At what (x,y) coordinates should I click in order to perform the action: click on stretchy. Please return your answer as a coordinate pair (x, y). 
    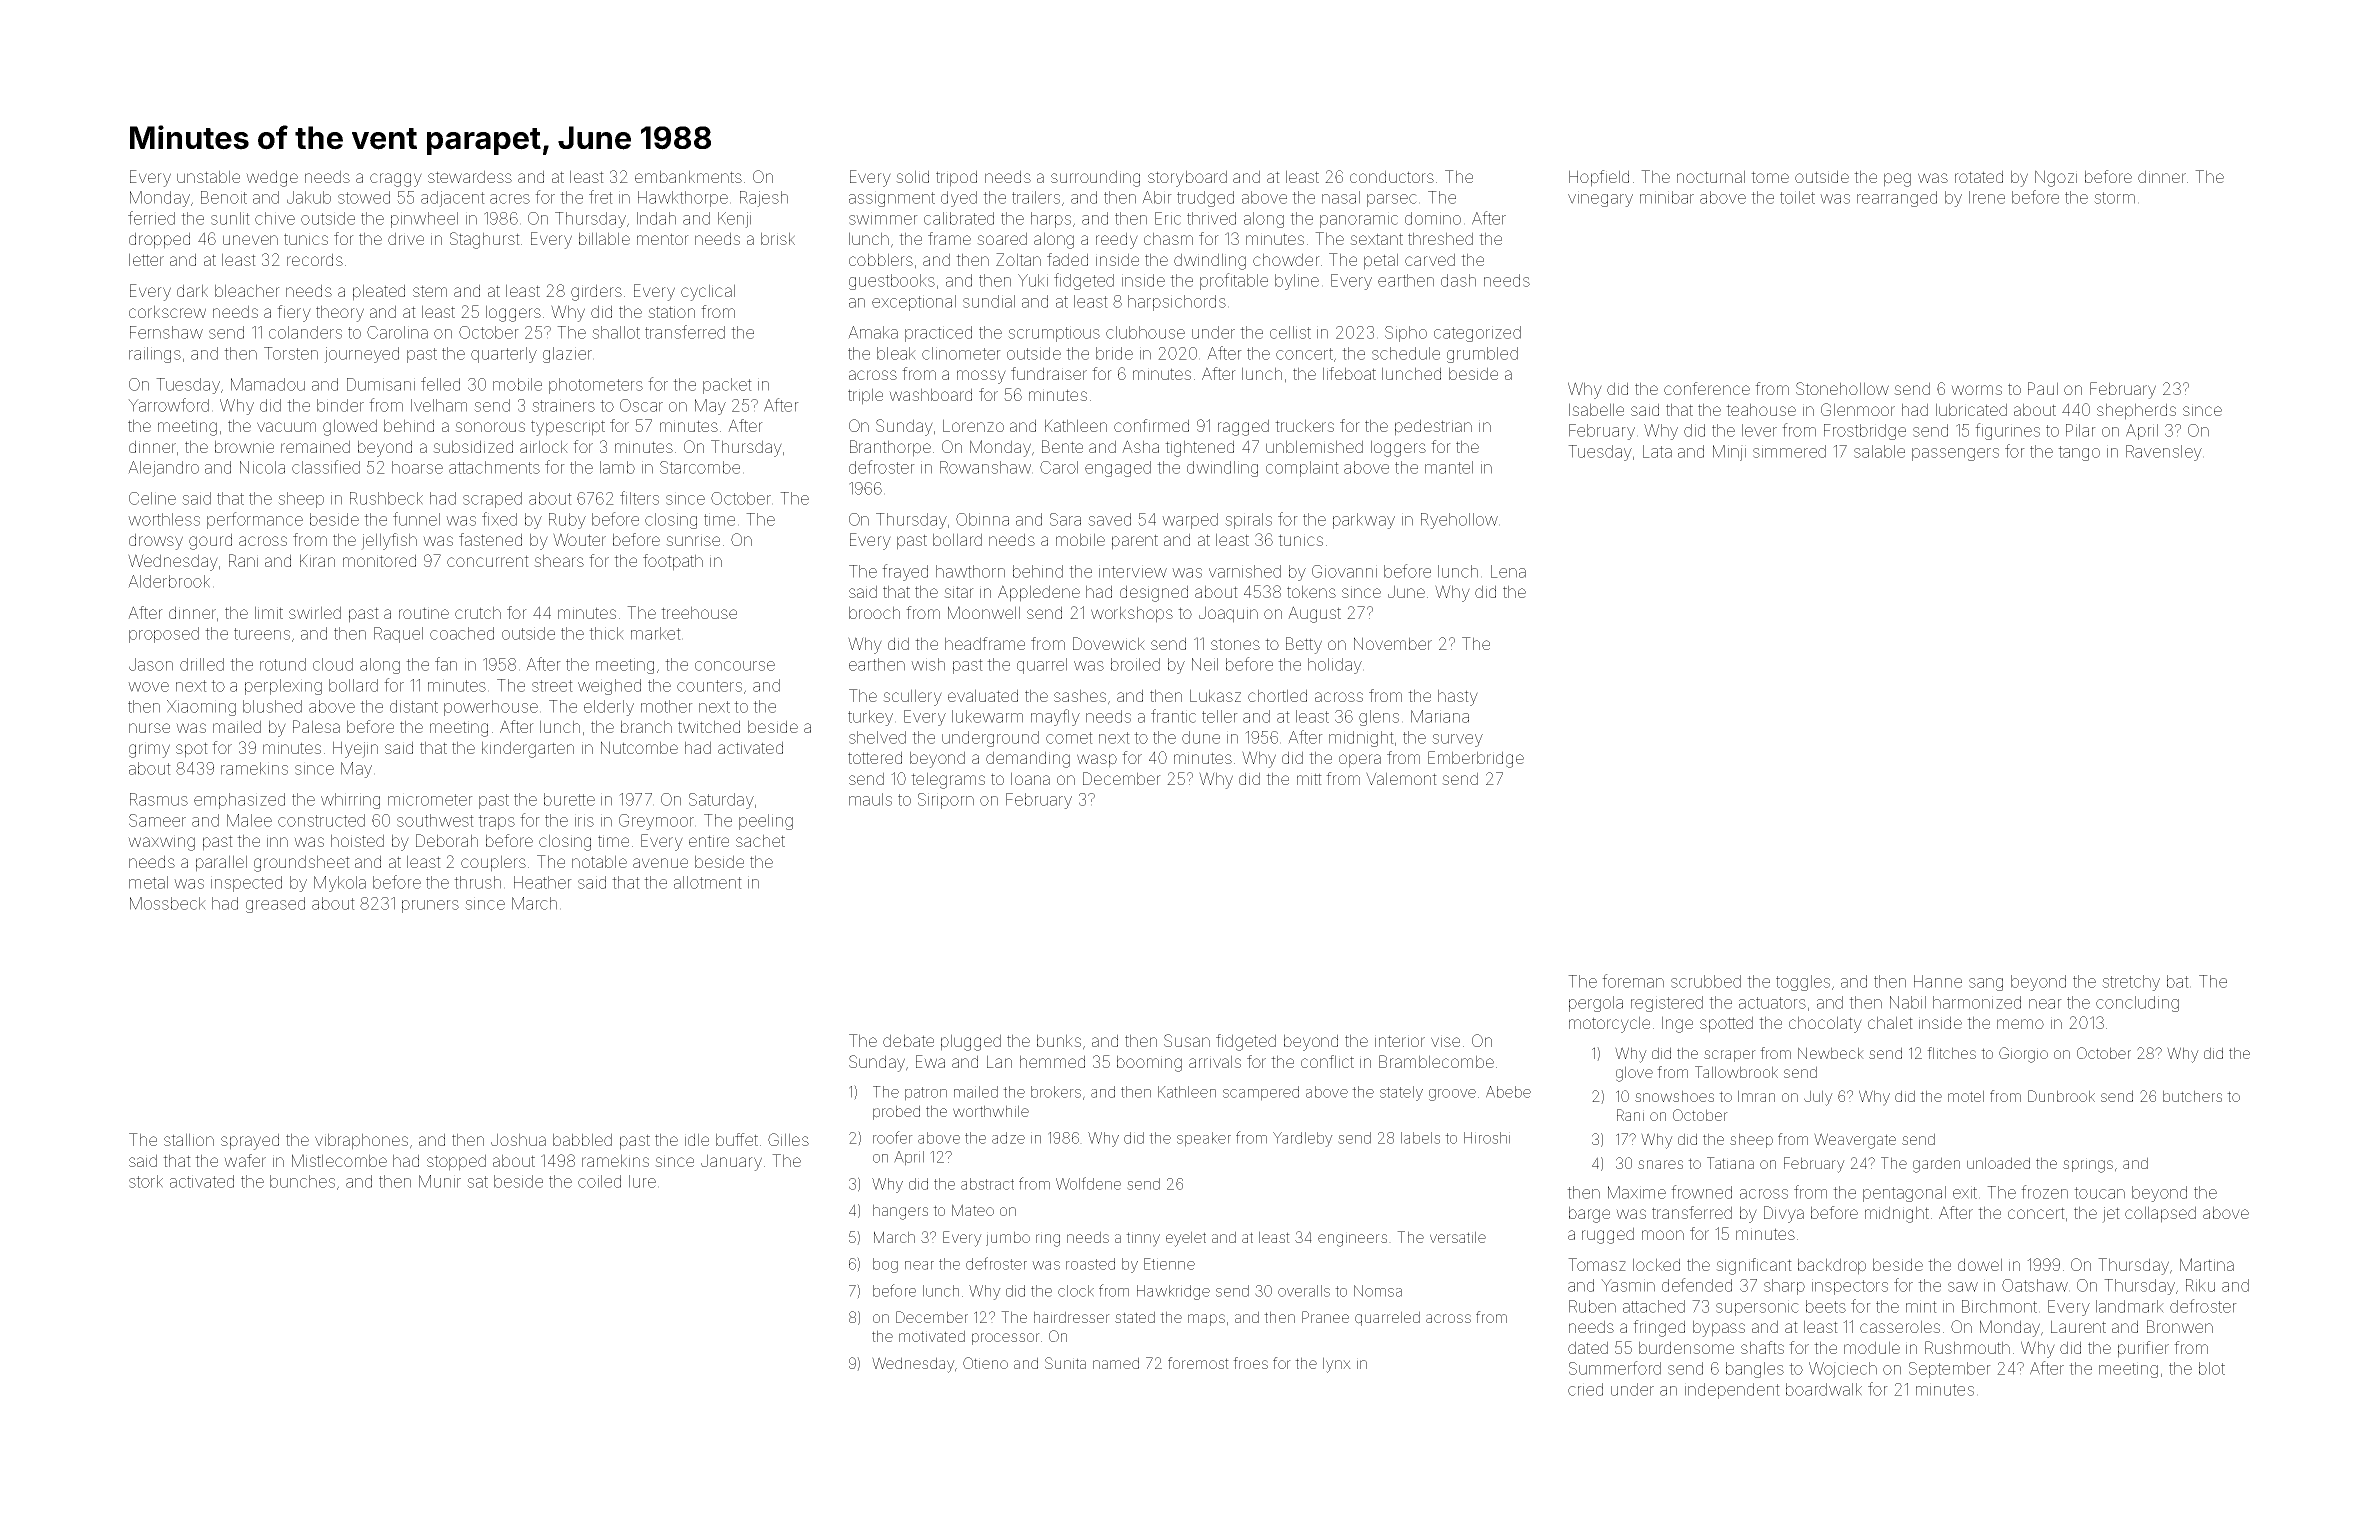
    Looking at the image, I should click on (2131, 983).
